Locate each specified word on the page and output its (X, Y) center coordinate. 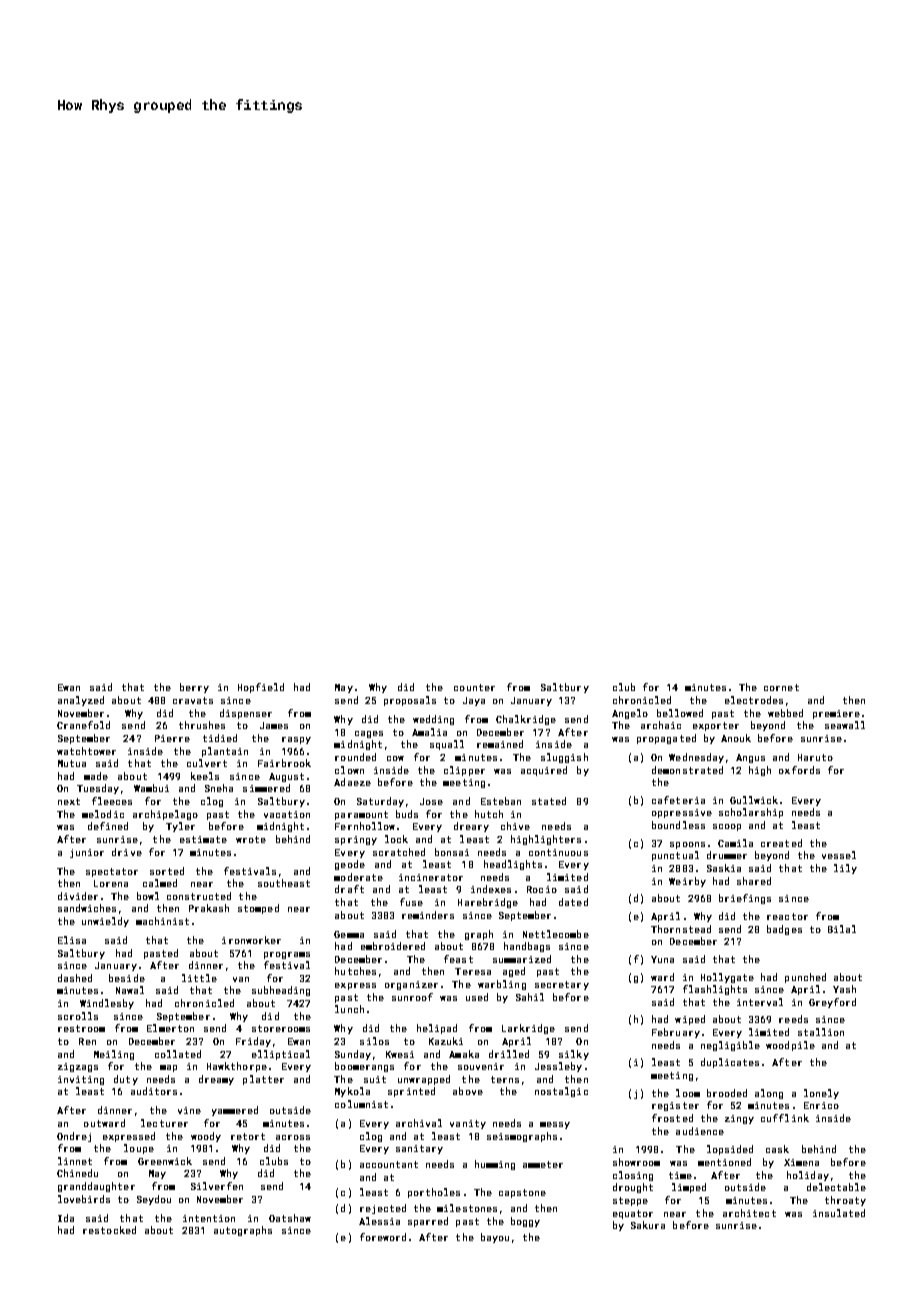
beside (127, 978)
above (468, 1091)
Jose (431, 801)
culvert (207, 763)
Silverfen (217, 1186)
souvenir (481, 1066)
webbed (785, 713)
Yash (844, 989)
